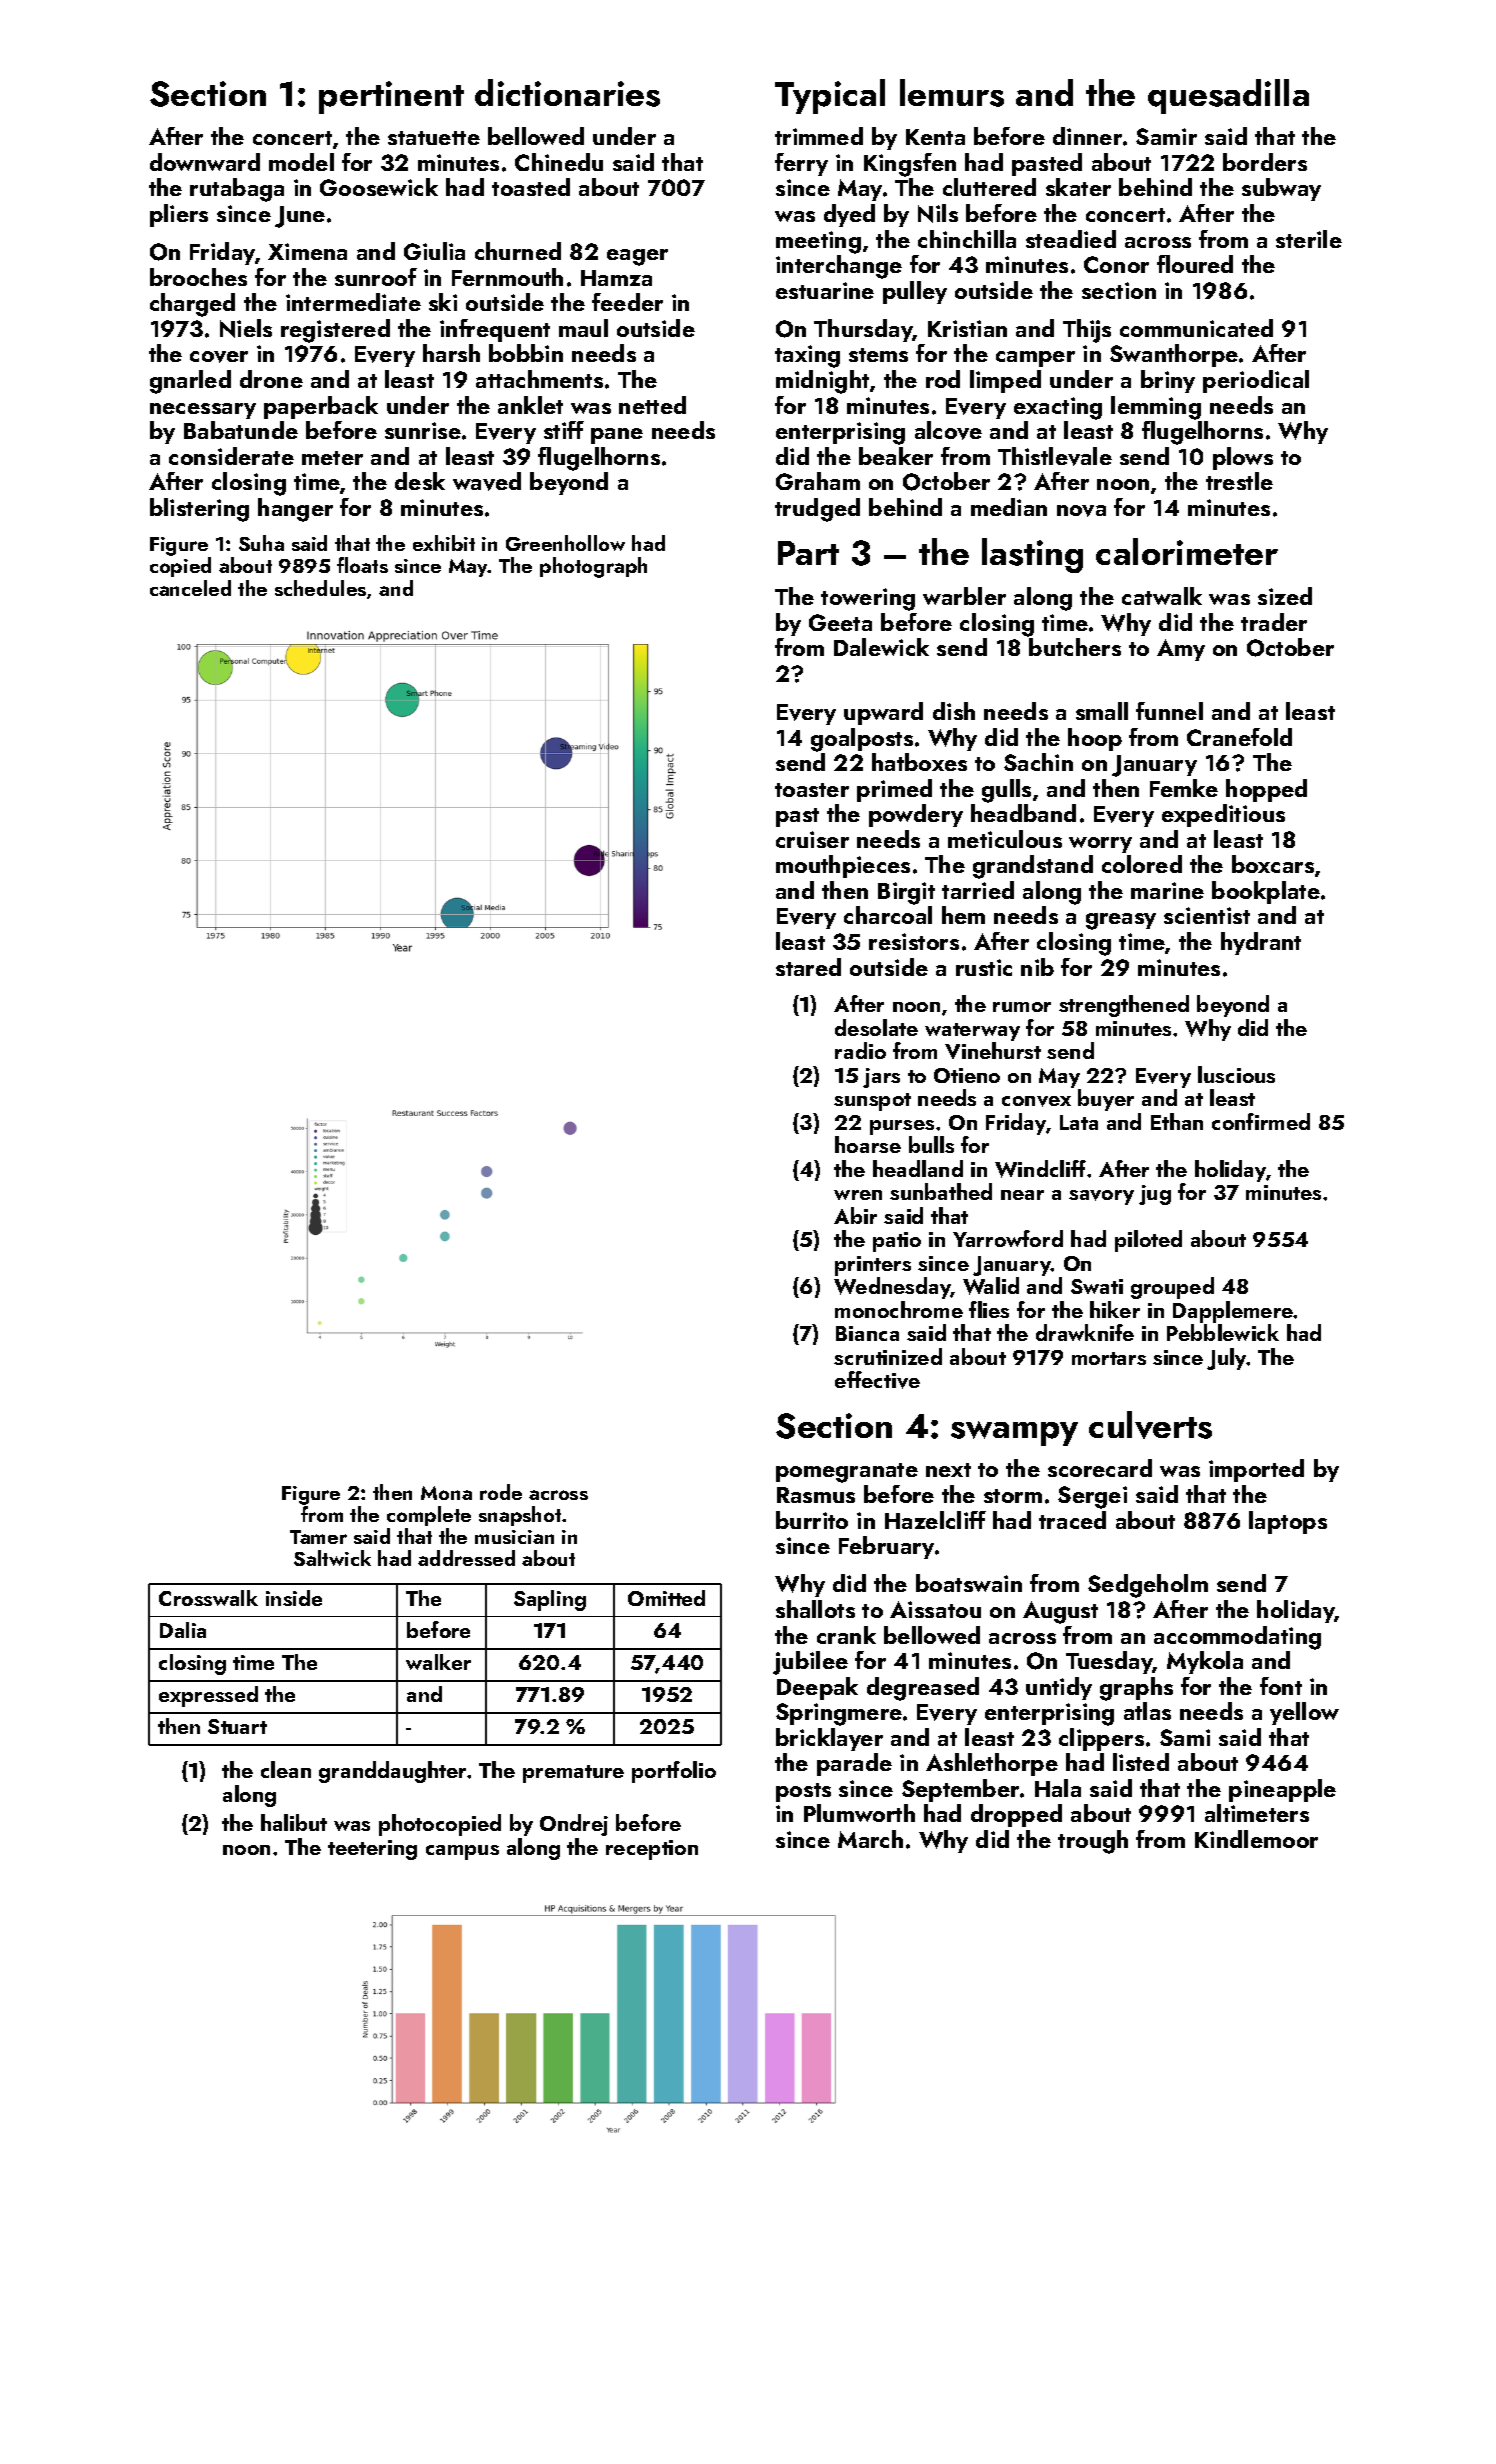 This screenshot has height=2464, width=1496. Describe the element at coordinates (1266, 790) in the screenshot. I see `hopped` at that location.
